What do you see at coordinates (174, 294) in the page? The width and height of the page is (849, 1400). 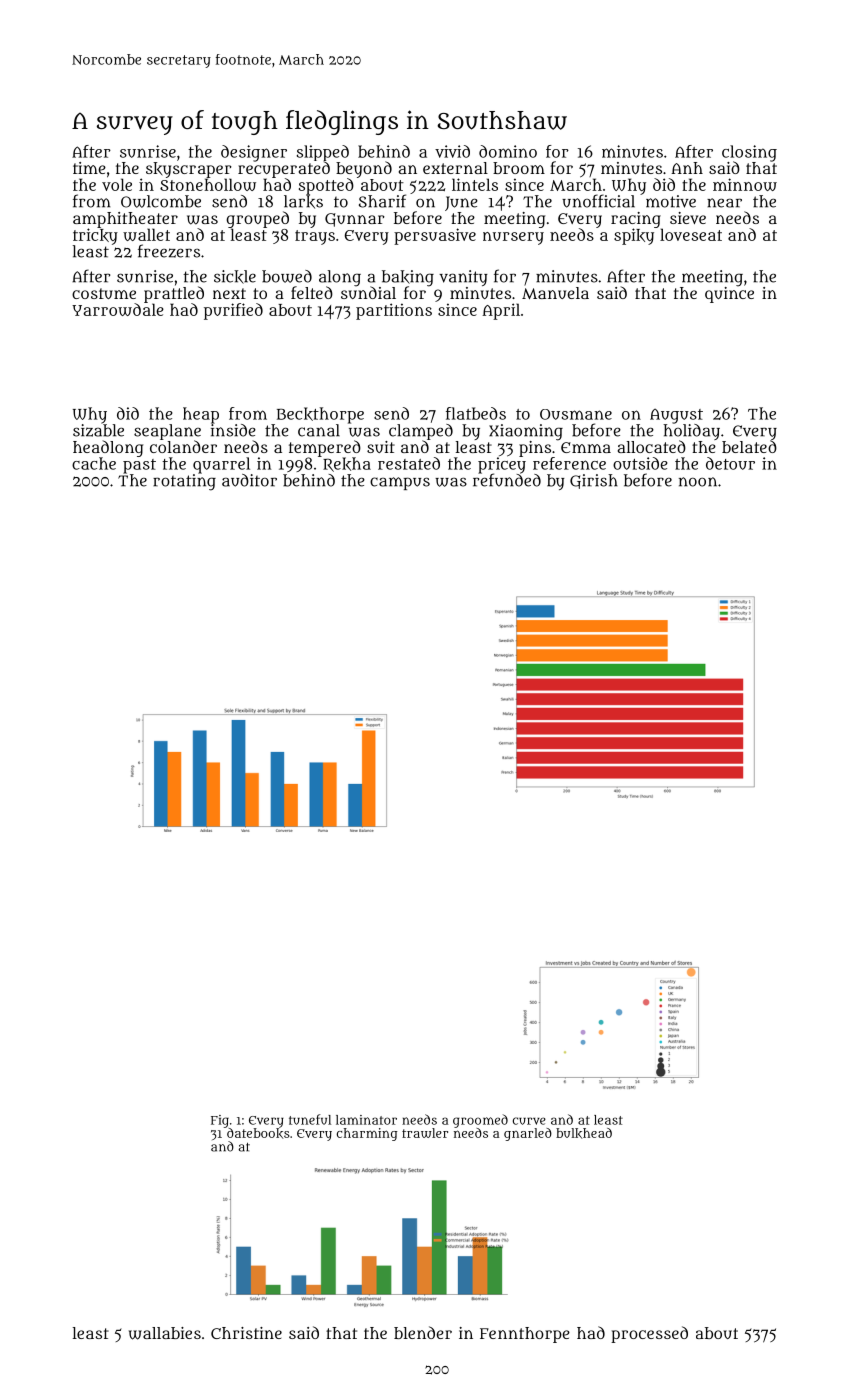 I see `prattled` at bounding box center [174, 294].
